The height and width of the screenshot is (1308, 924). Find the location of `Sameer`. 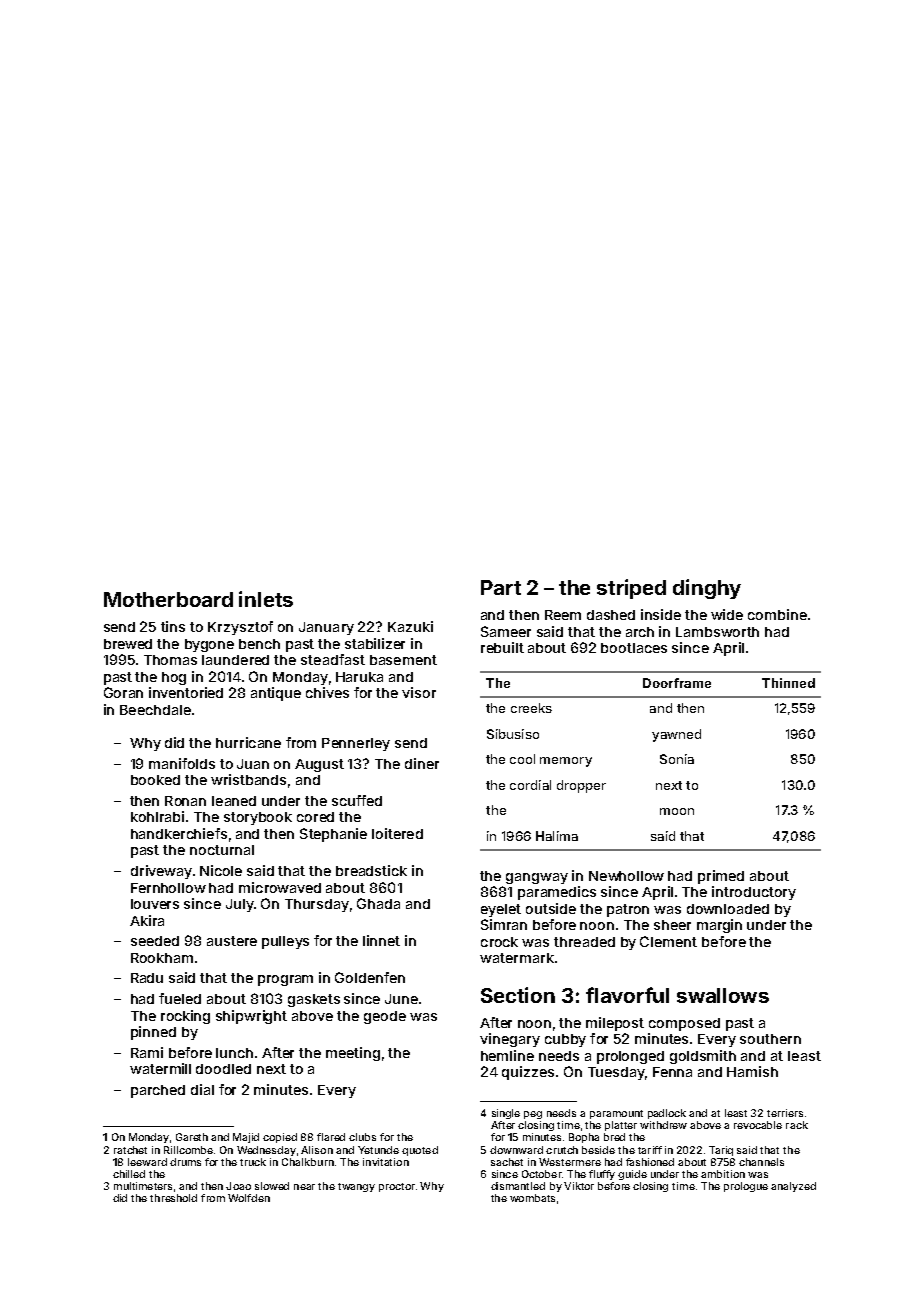

Sameer is located at coordinates (506, 631).
